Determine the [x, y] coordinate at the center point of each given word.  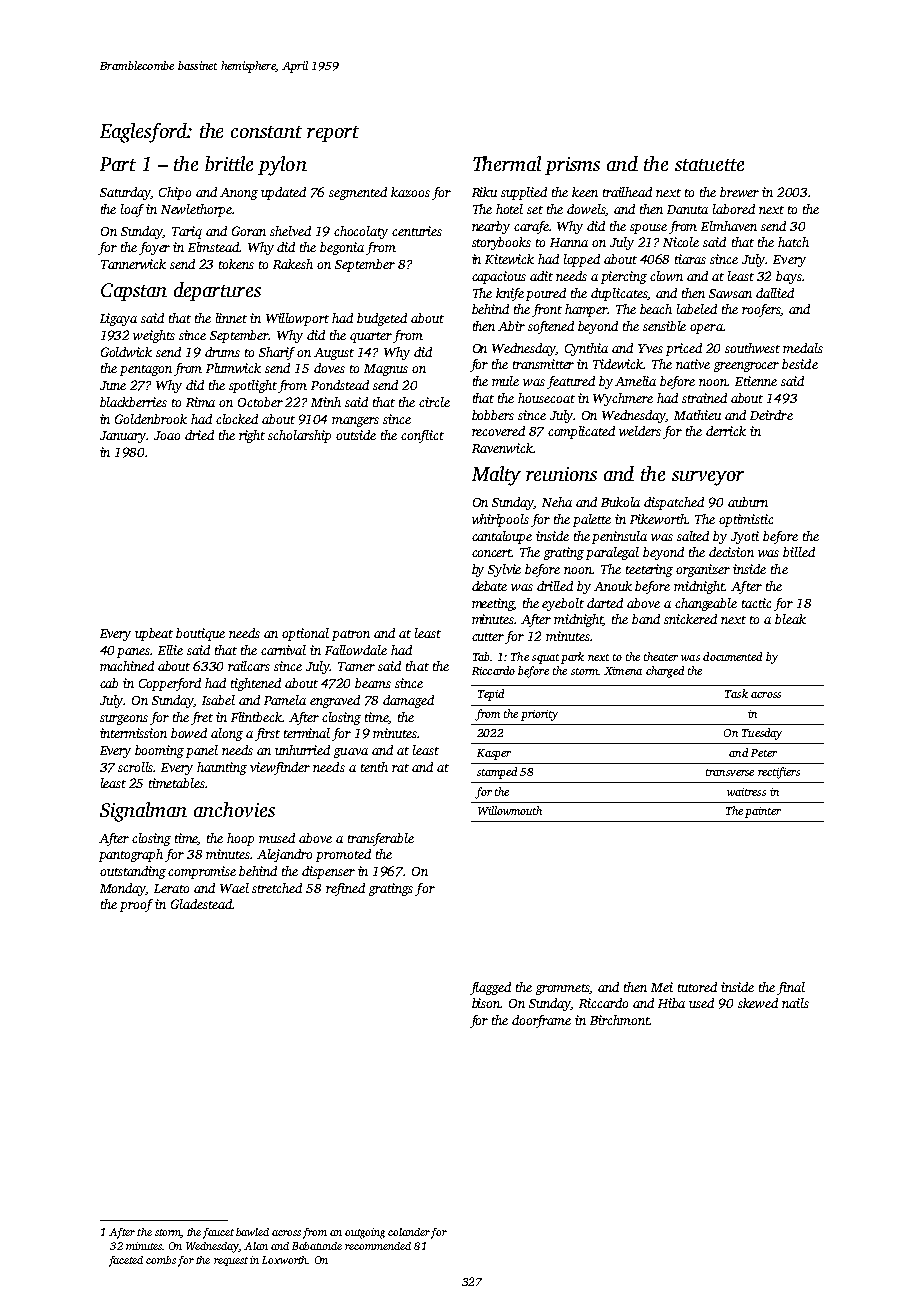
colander [409, 1232]
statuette [709, 165]
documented [732, 656]
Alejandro [284, 855]
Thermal [507, 163]
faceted [126, 1261]
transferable [381, 839]
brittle [229, 163]
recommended [378, 1246]
